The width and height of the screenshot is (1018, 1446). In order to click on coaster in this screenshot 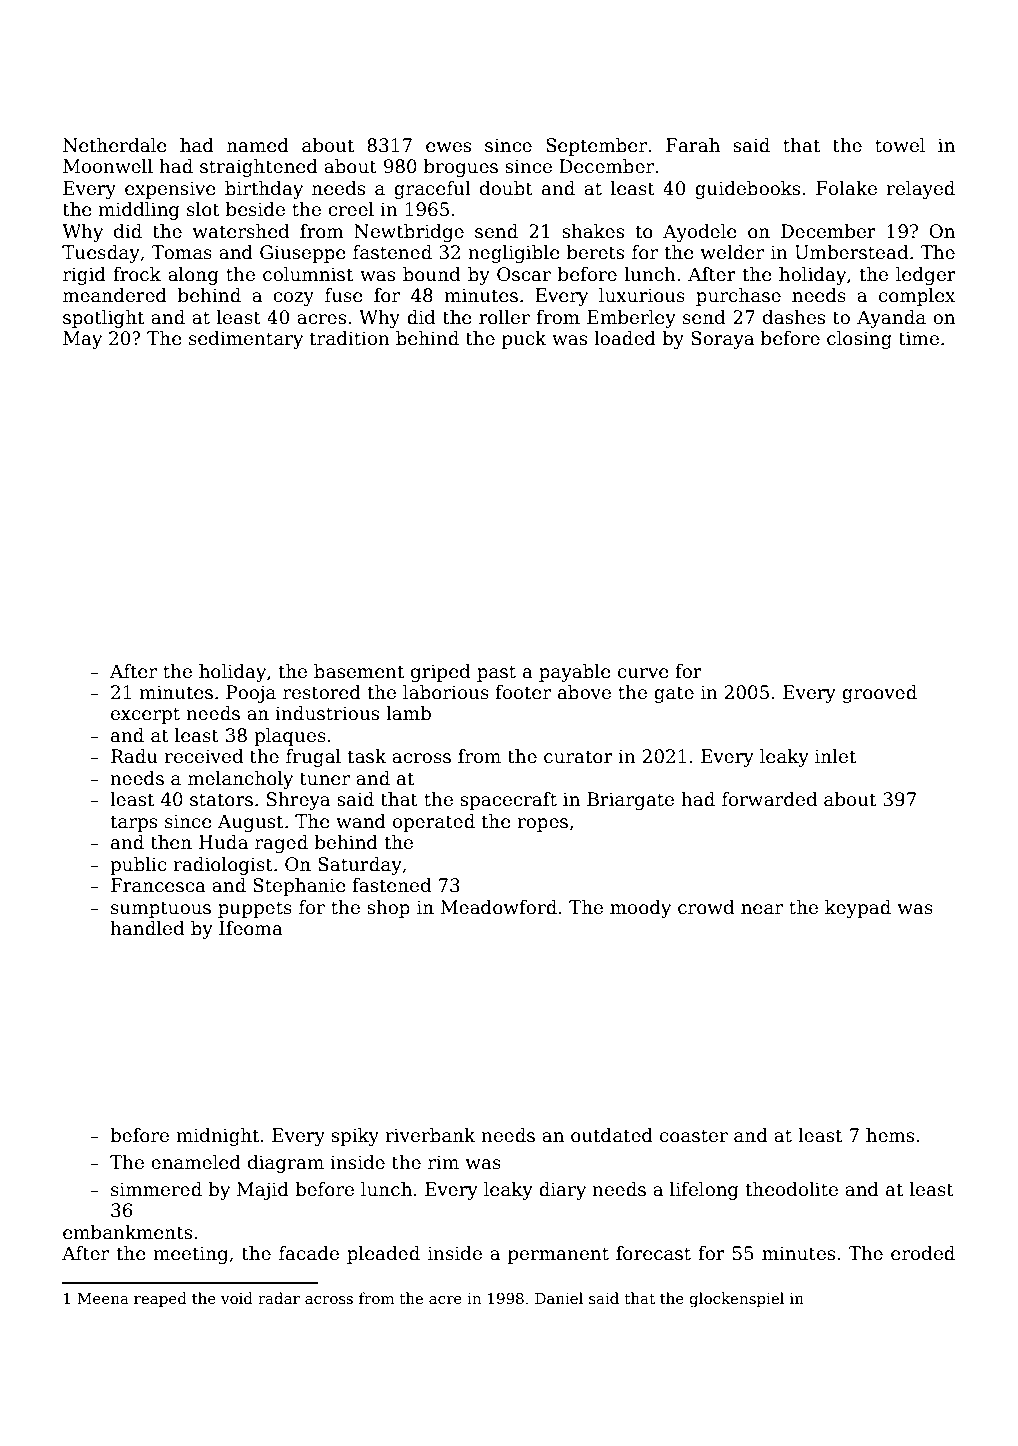, I will do `click(694, 1136)`.
